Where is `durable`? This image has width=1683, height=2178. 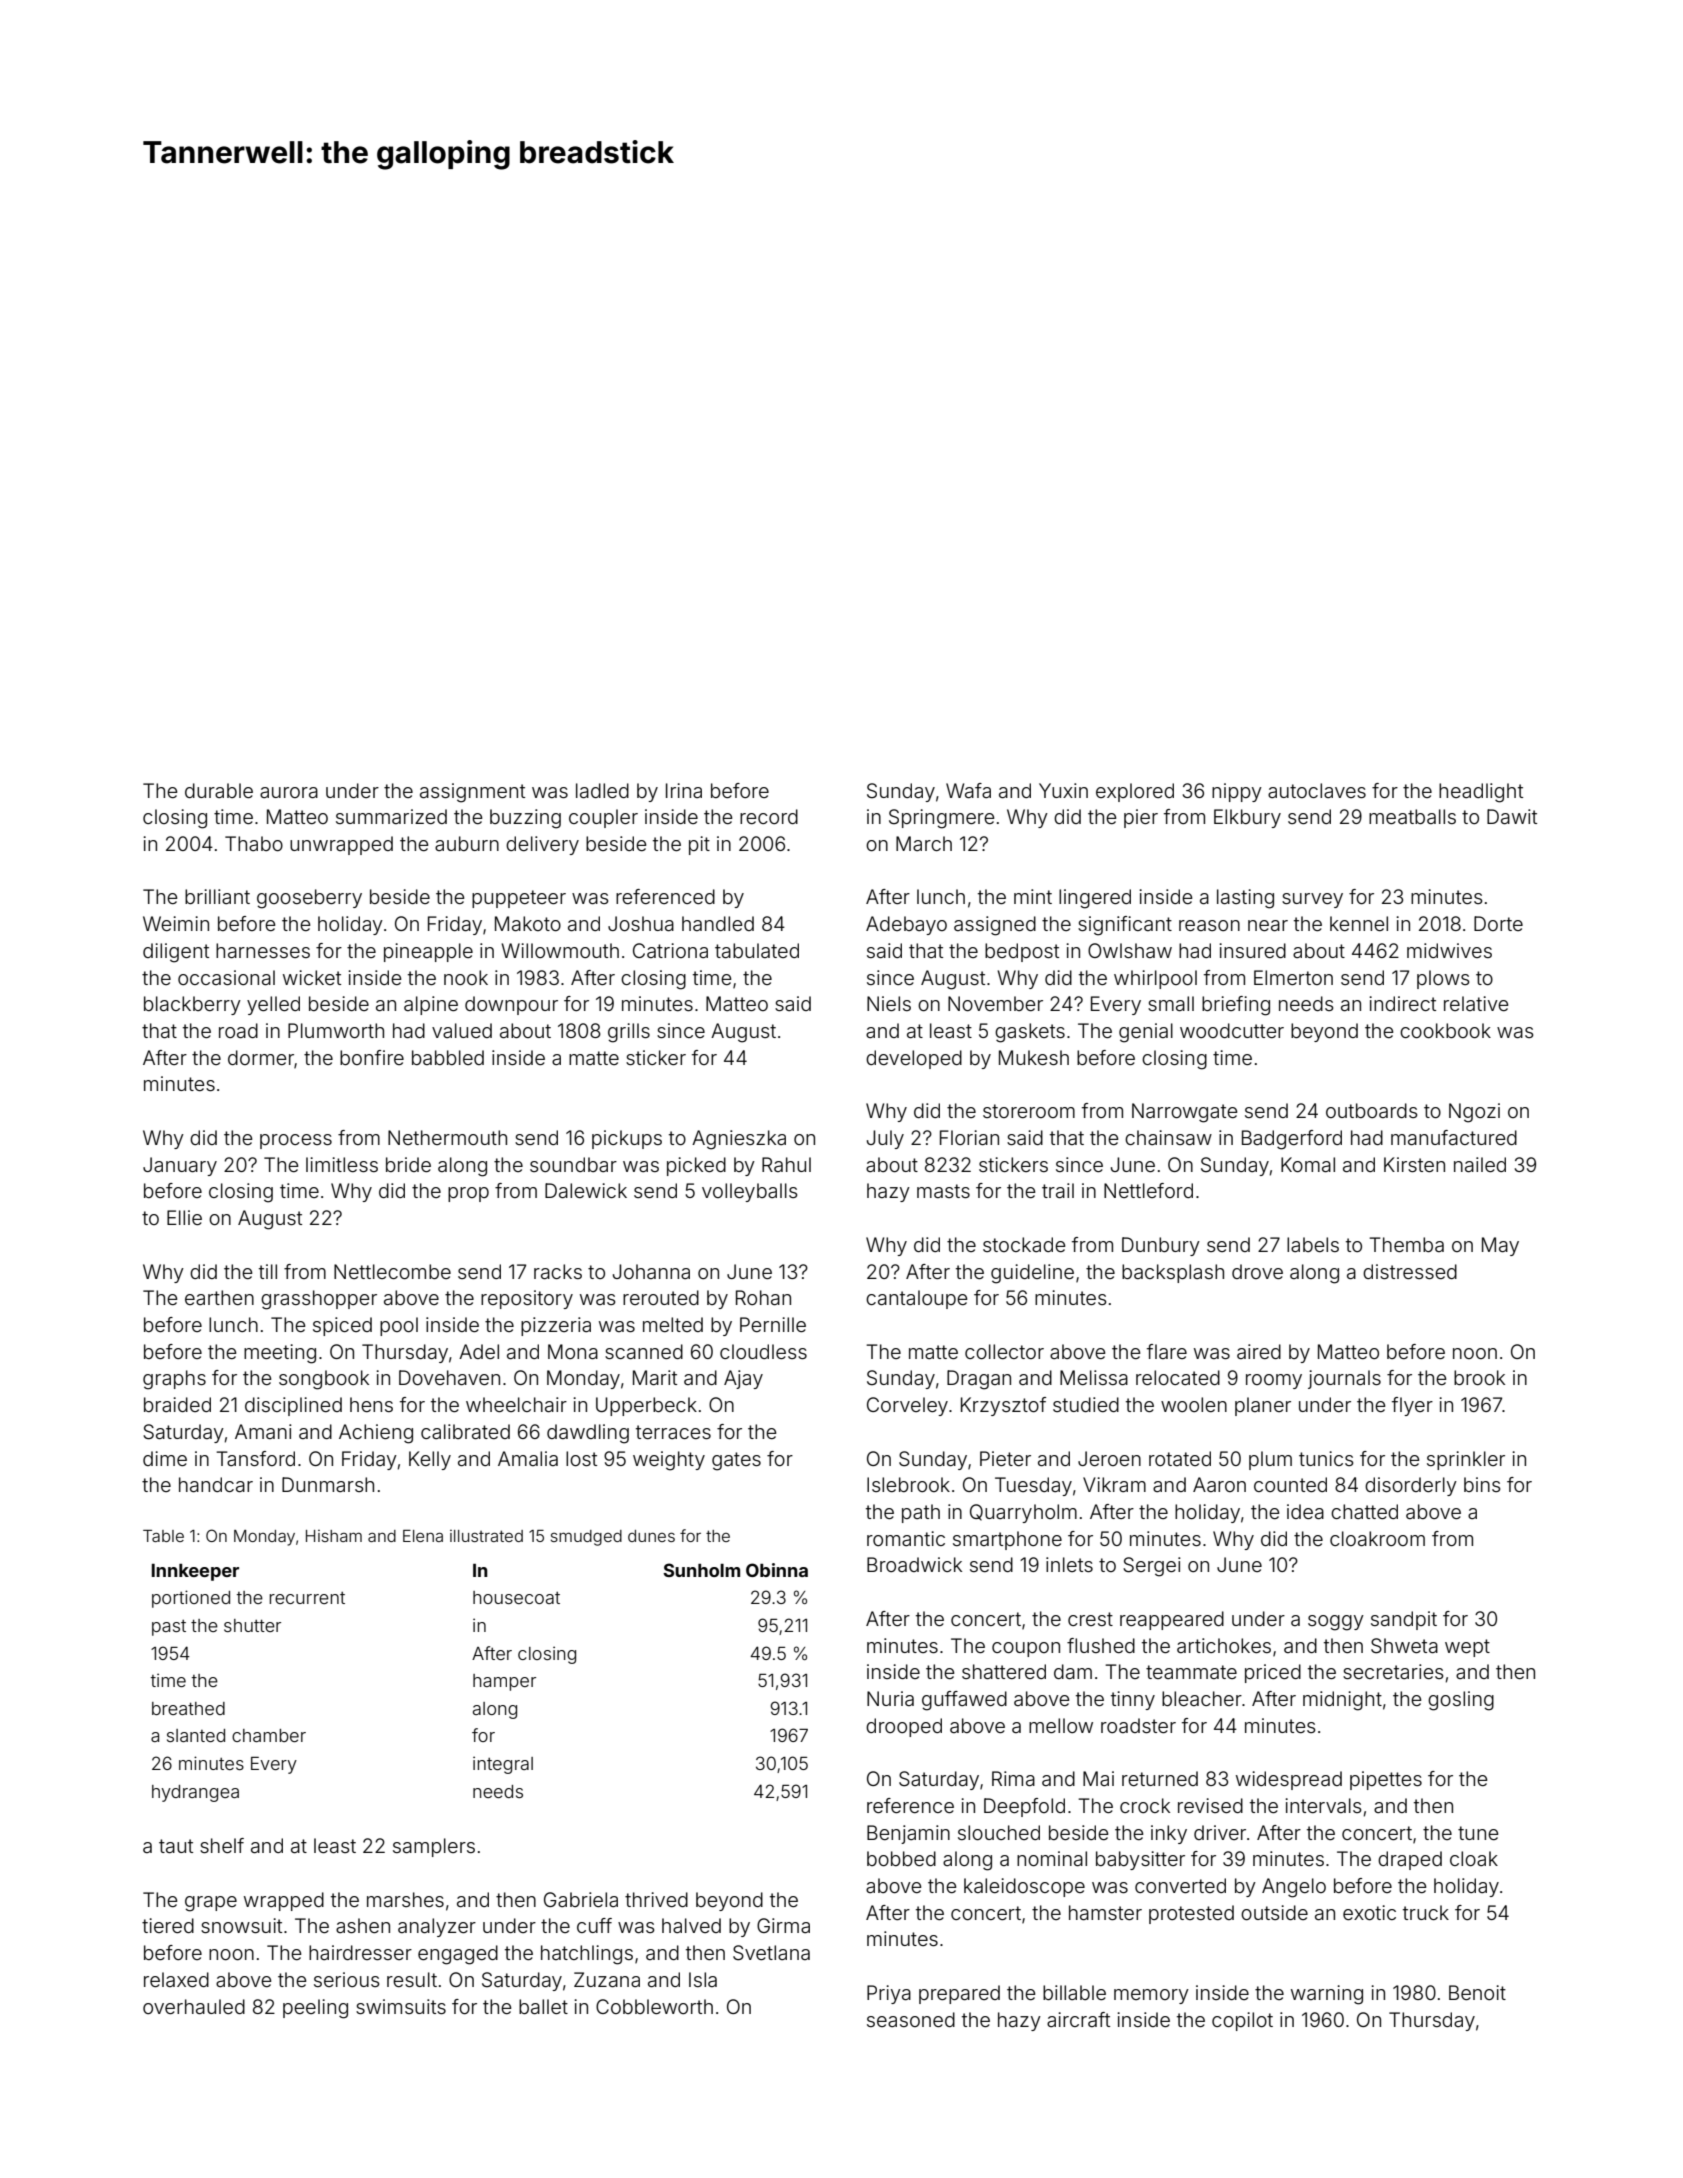 durable is located at coordinates (219, 790).
